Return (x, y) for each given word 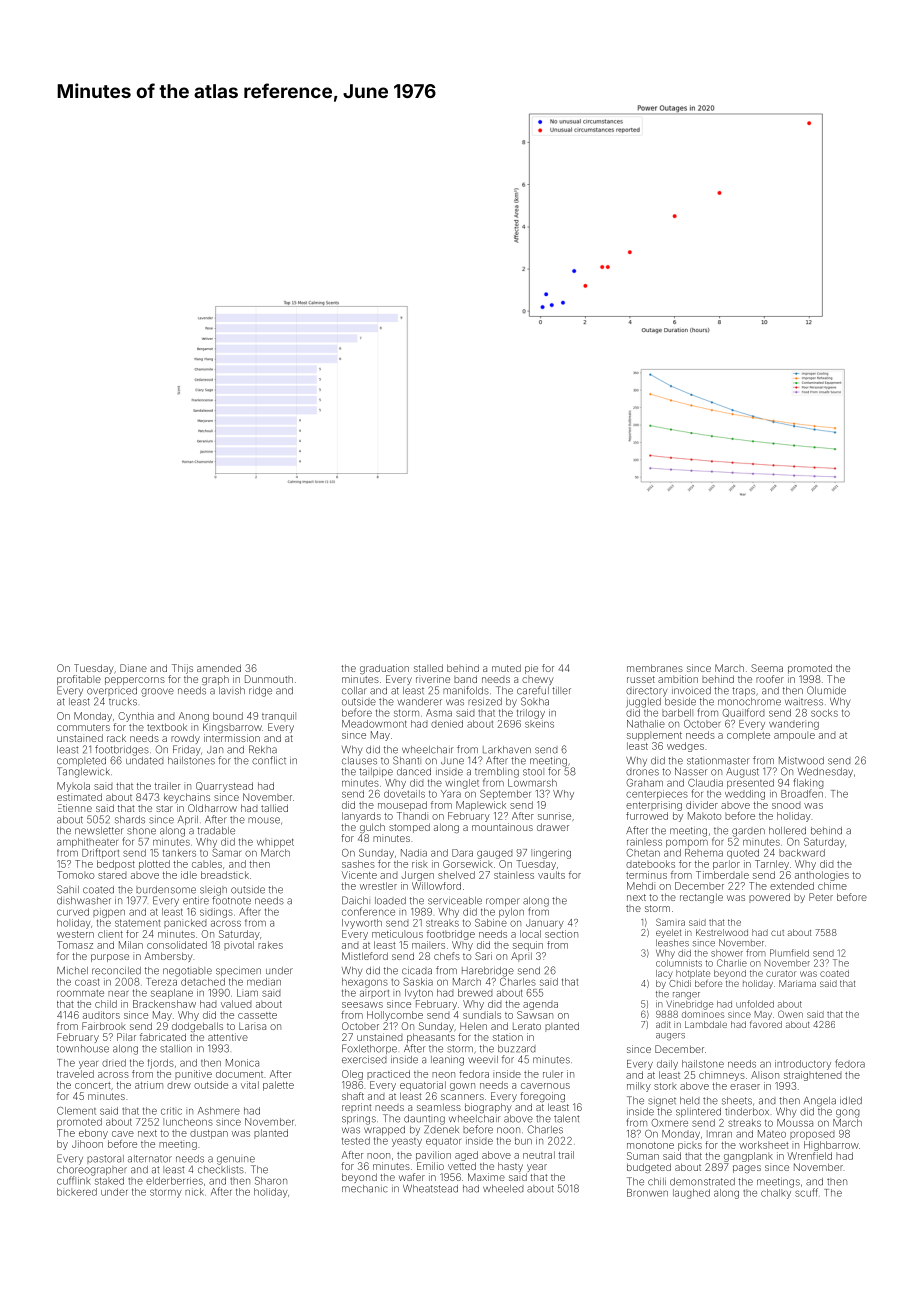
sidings (216, 913)
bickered (77, 1192)
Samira (670, 922)
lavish (232, 691)
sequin (528, 946)
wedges (685, 747)
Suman (643, 1156)
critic (171, 1111)
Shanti (407, 760)
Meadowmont (374, 724)
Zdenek (441, 1129)
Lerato (527, 1026)
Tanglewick (83, 772)
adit (663, 1024)
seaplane (172, 994)
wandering (794, 725)
